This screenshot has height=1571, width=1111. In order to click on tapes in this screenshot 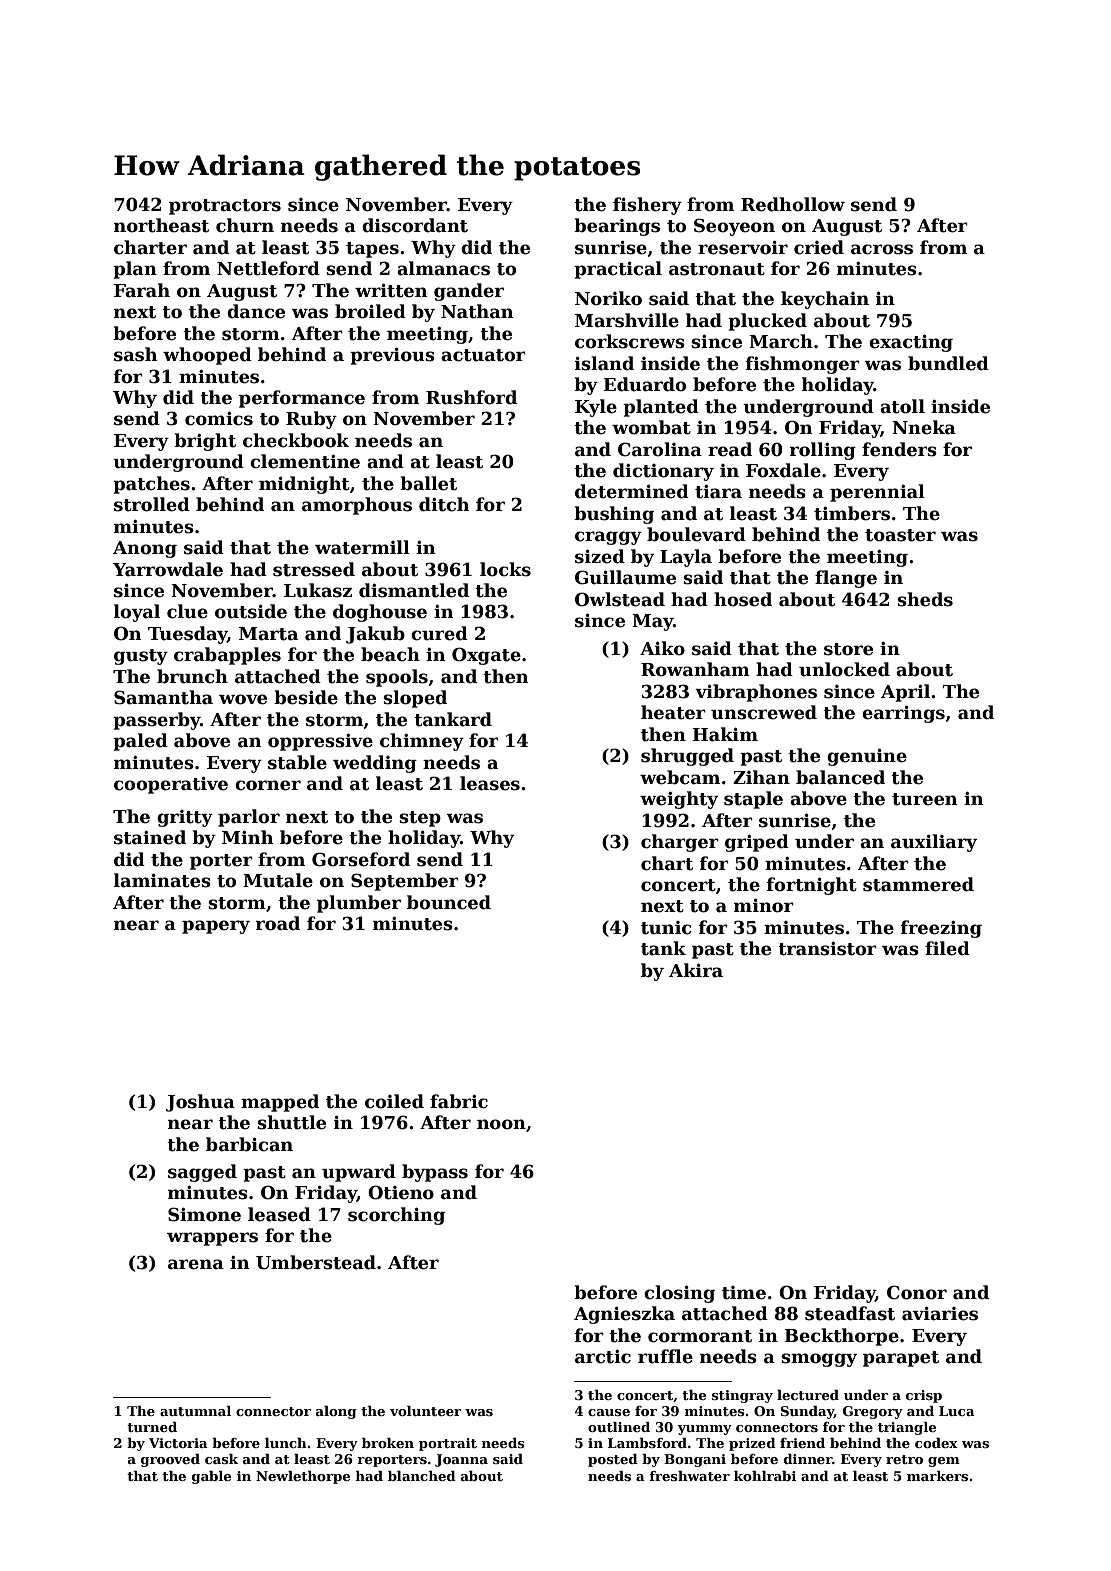, I will do `click(372, 250)`.
